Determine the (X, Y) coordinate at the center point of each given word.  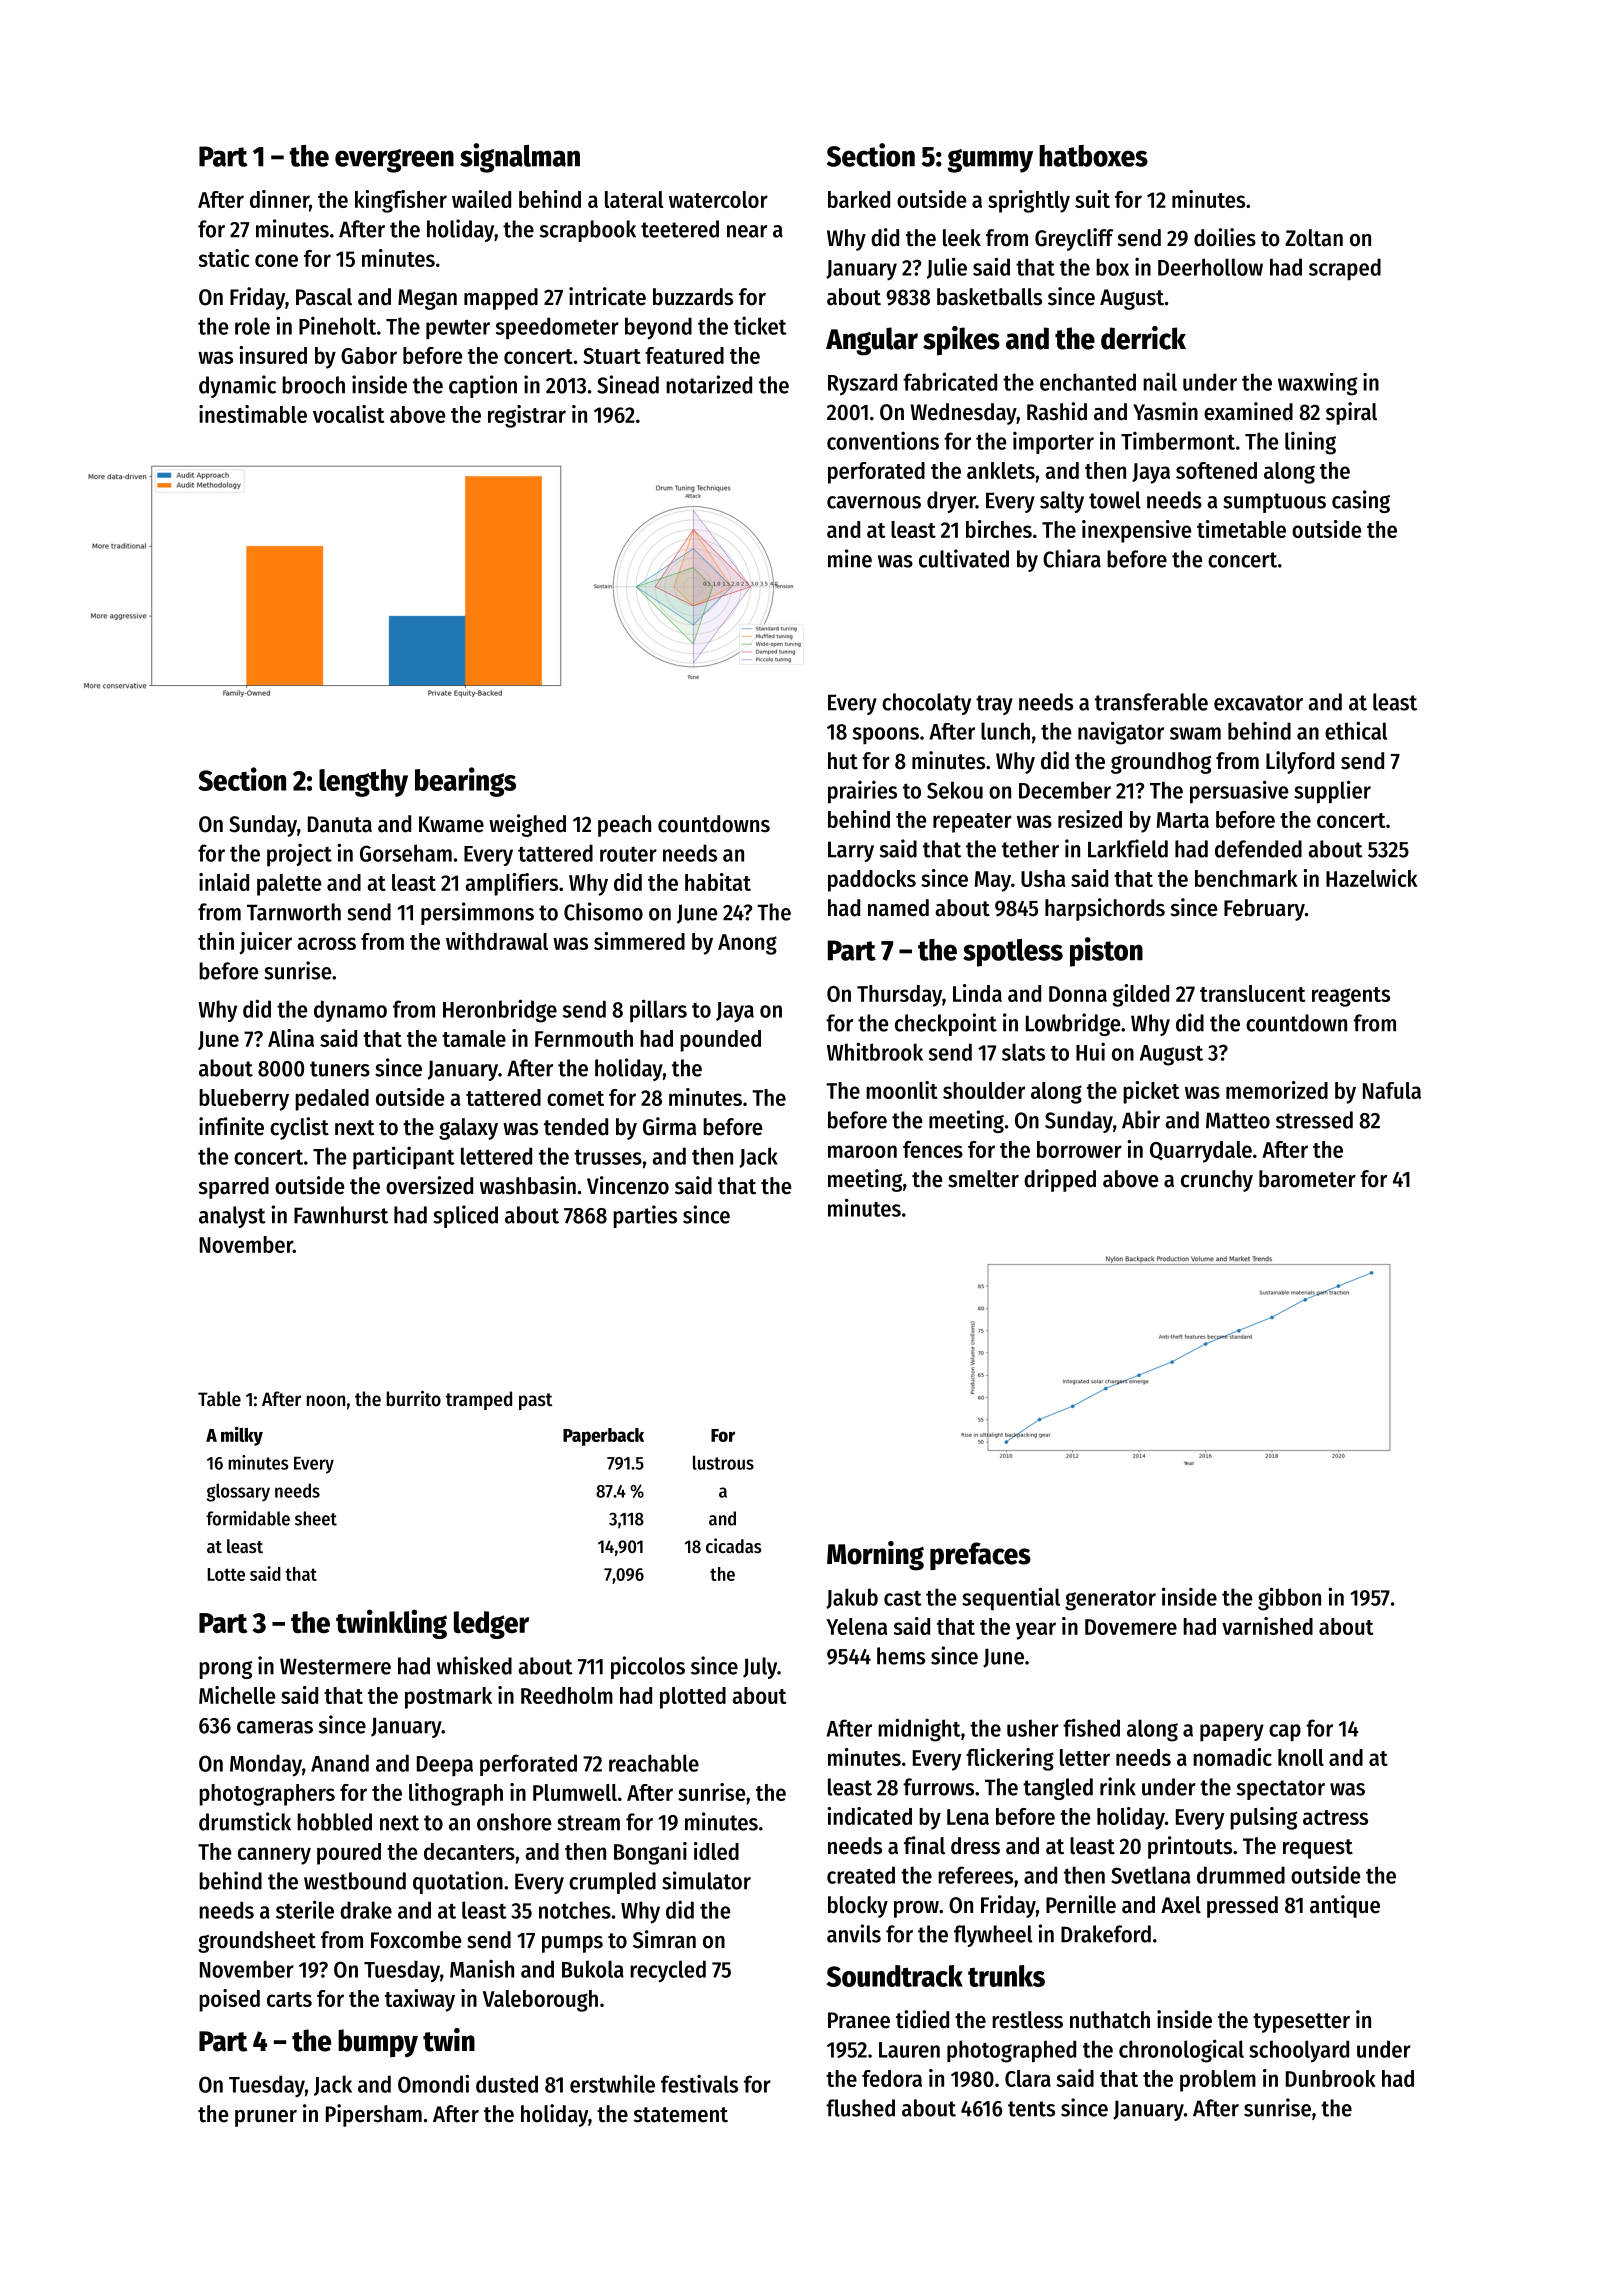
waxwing (1317, 384)
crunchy (1217, 1181)
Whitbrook (875, 1051)
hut (843, 761)
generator (1110, 1600)
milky (242, 1436)
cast (903, 1598)
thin (216, 941)
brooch (313, 385)
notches (575, 1910)
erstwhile (612, 2083)
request (1318, 1849)
